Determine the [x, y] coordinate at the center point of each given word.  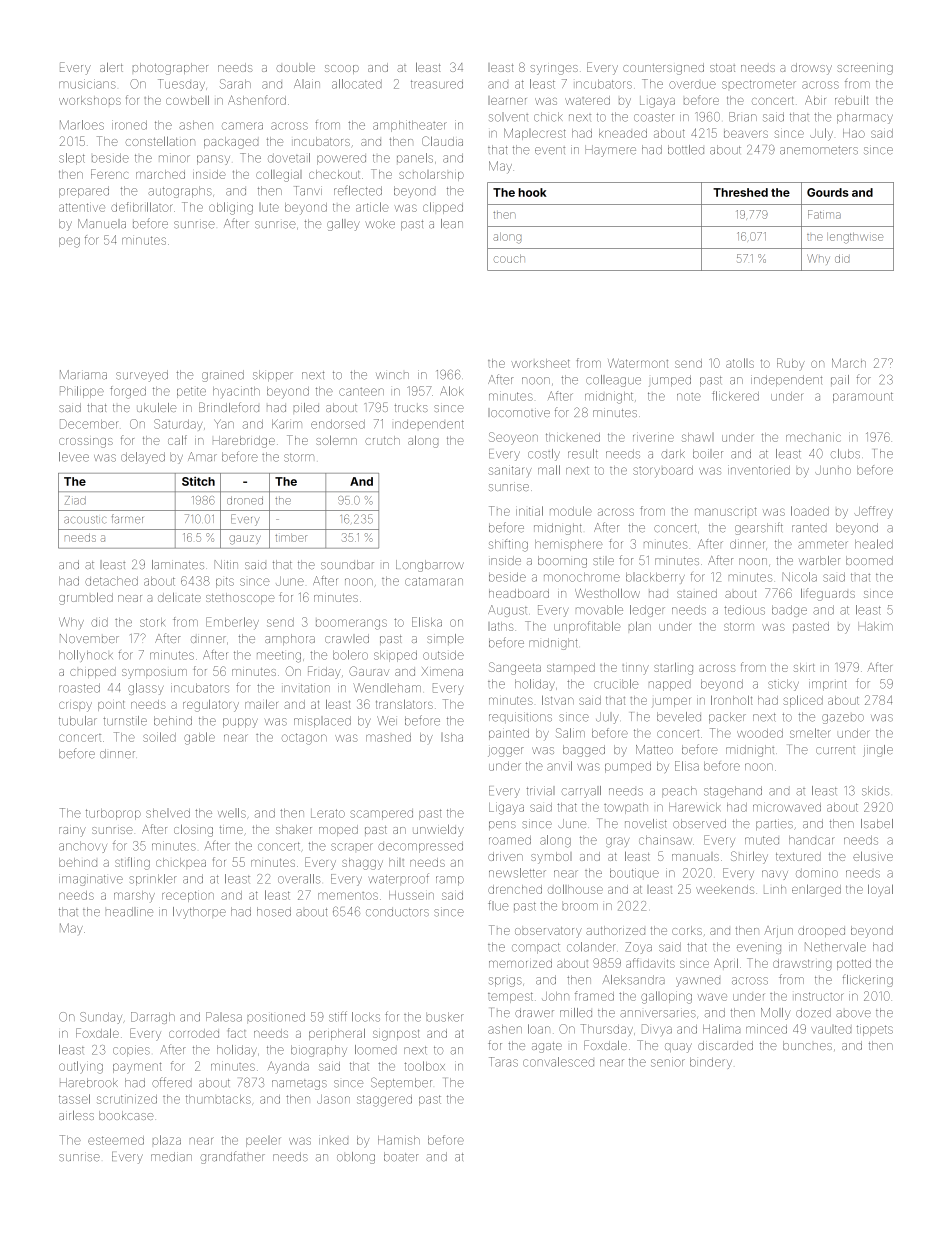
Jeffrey [873, 512]
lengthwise [856, 238]
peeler [263, 1141]
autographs [180, 192]
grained [223, 376]
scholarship [431, 175]
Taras [503, 1062]
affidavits [650, 963]
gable [199, 738]
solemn [336, 440]
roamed [510, 840]
